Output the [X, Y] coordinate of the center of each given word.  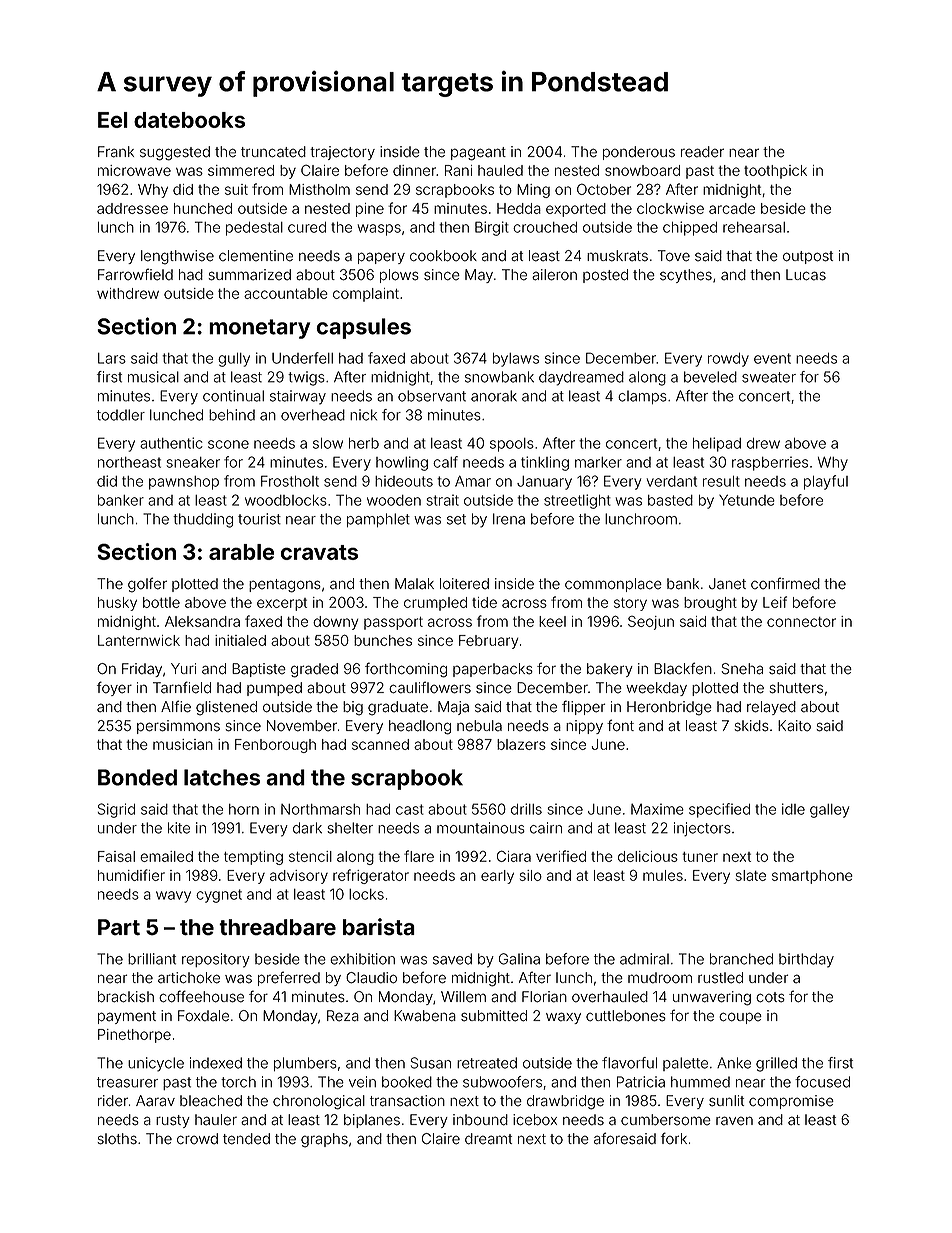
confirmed [785, 583]
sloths [117, 1139]
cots [770, 997]
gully [234, 360]
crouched [545, 227]
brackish [126, 997]
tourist [259, 519]
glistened [226, 708]
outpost [808, 257]
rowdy [728, 360]
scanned [380, 744]
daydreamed [581, 378]
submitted [494, 1016]
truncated [273, 152]
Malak [414, 584]
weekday [656, 689]
